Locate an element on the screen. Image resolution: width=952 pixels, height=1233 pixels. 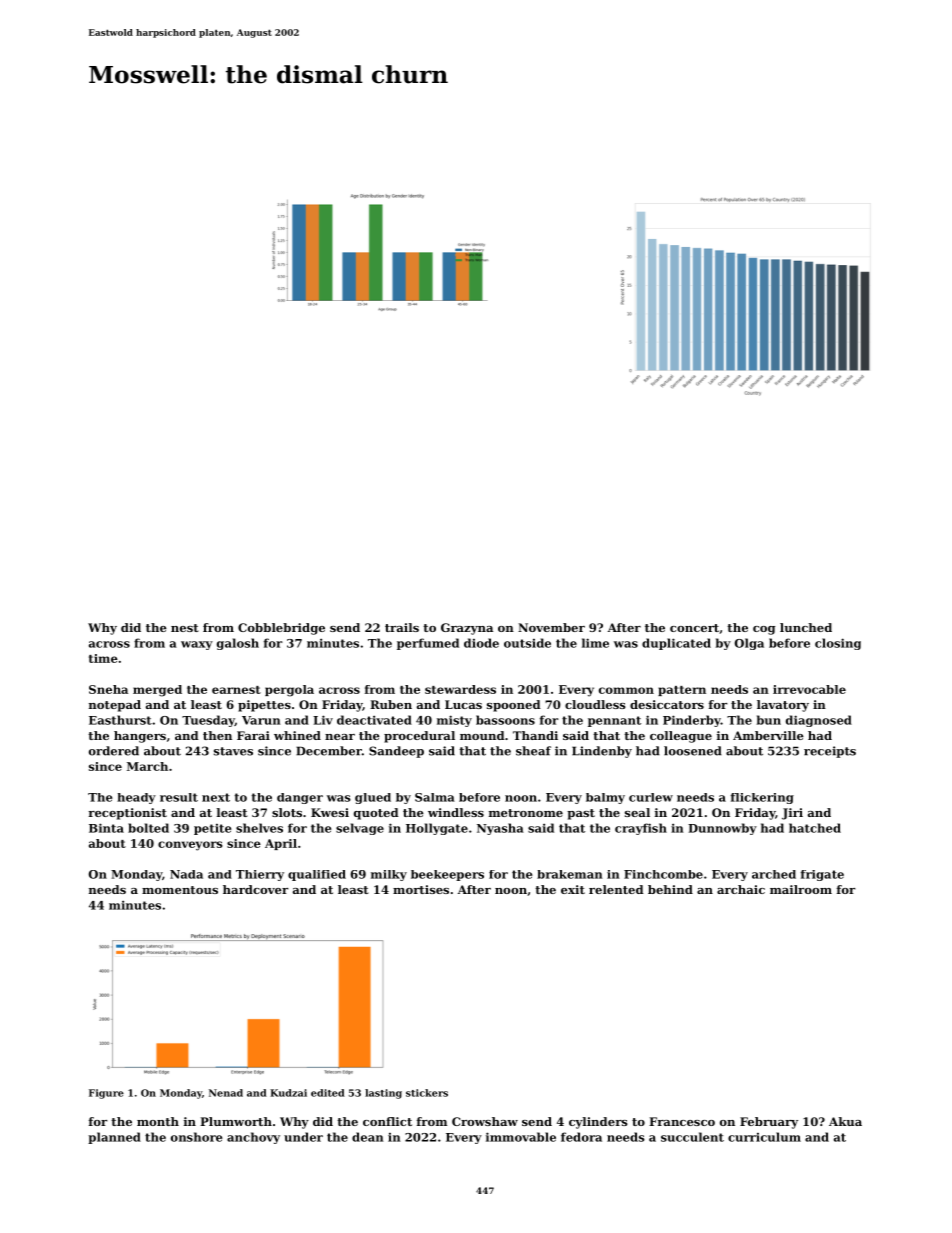
mailroom is located at coordinates (801, 889).
